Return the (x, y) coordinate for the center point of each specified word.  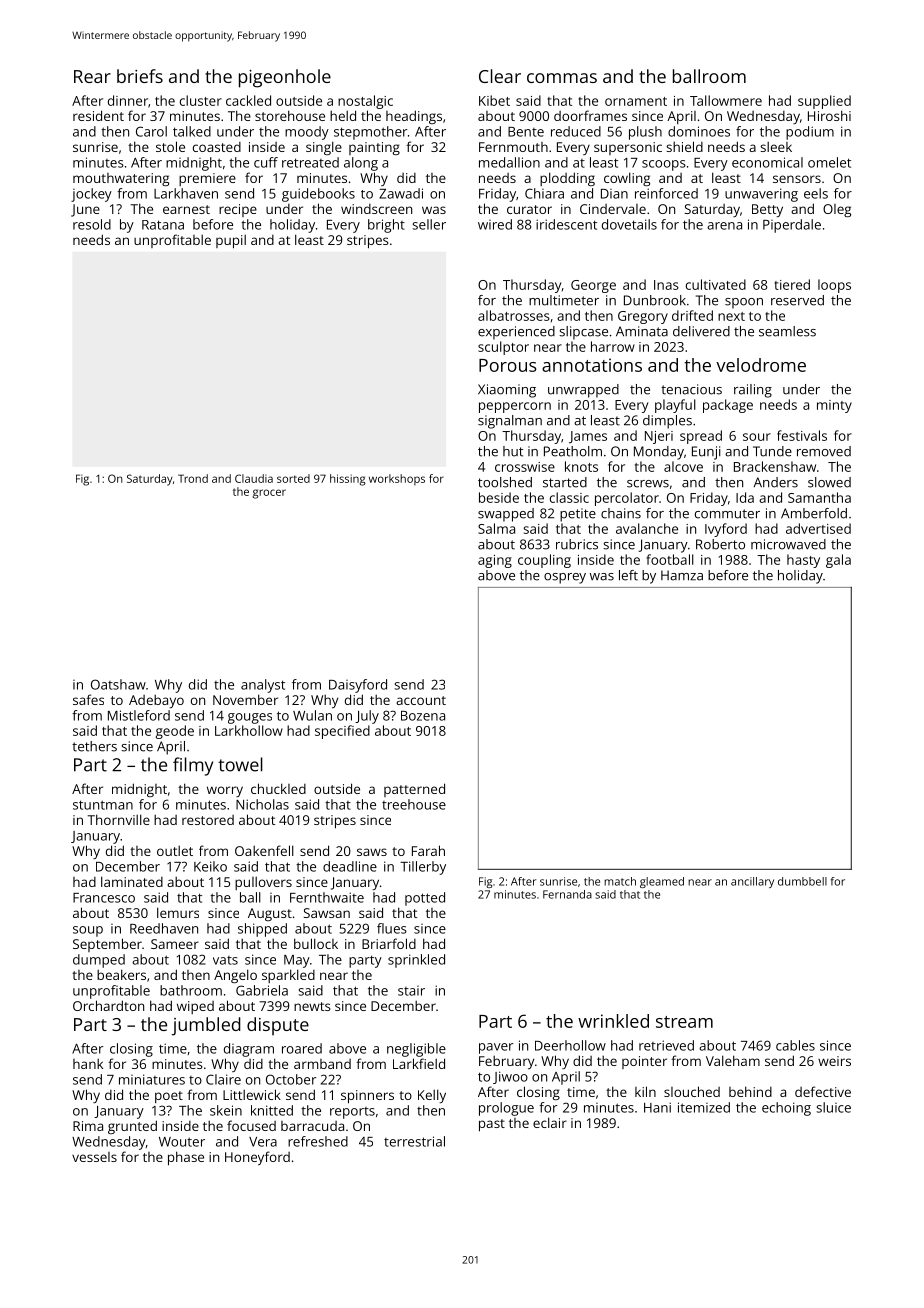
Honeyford (257, 1158)
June (85, 210)
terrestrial (414, 1141)
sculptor (503, 348)
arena (724, 226)
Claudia (254, 478)
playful (675, 406)
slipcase (583, 333)
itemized (704, 1107)
